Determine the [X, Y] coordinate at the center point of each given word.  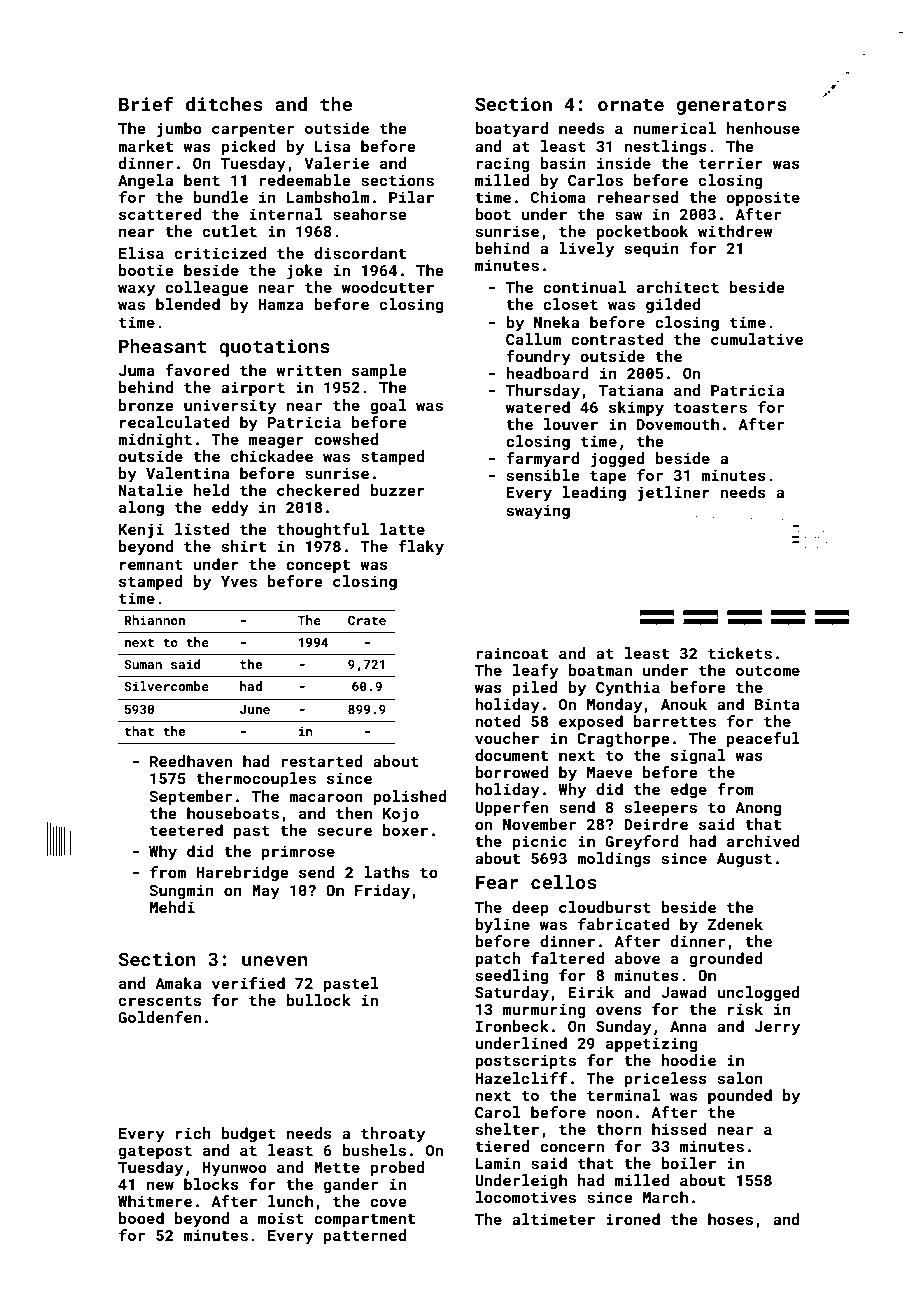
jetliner [673, 494]
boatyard [511, 130]
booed [141, 1218]
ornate [631, 104]
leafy [535, 672]
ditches [224, 104]
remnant [151, 565]
